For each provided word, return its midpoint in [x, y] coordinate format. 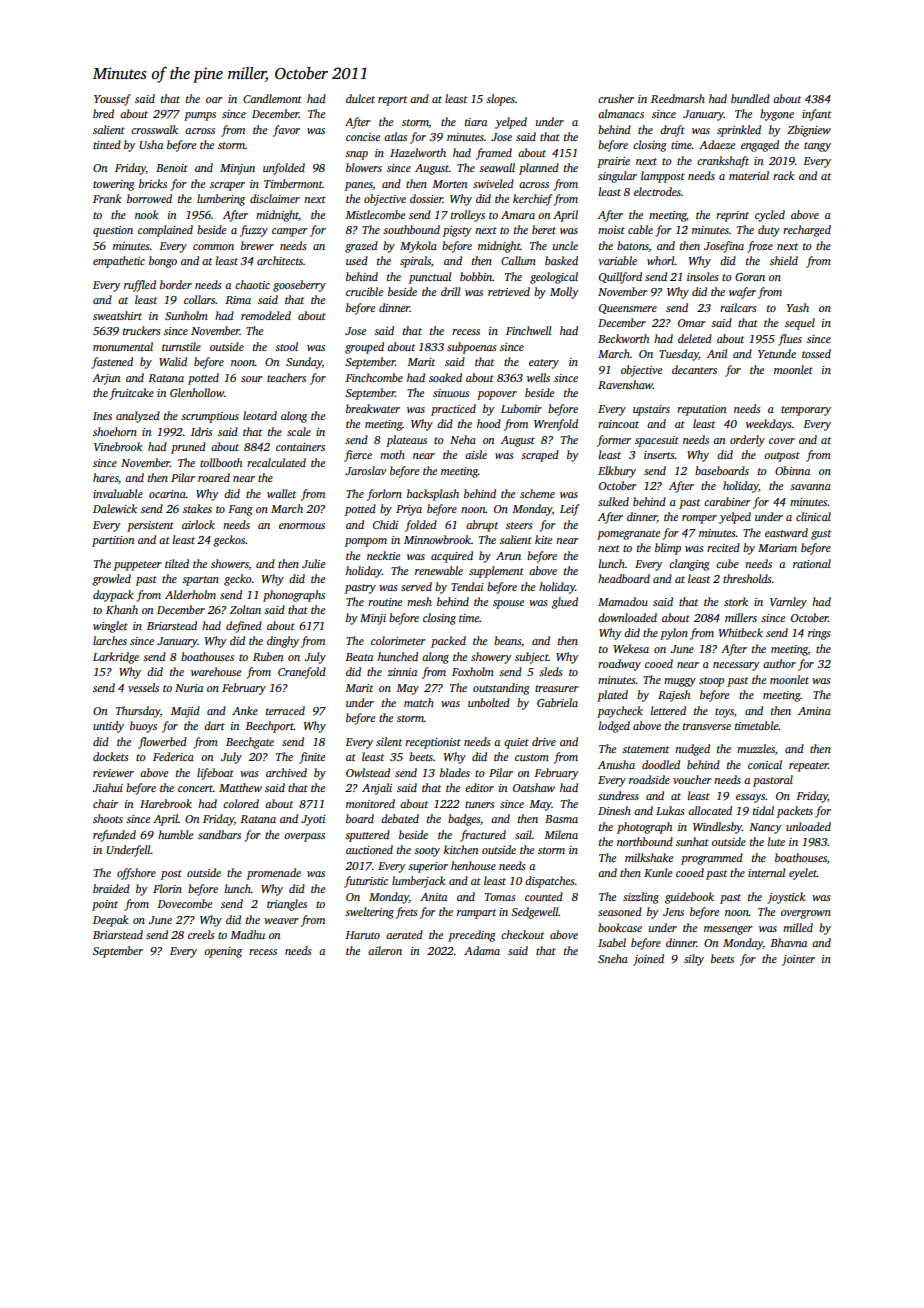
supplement [496, 572]
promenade [274, 874]
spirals [415, 262]
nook [146, 214]
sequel [800, 324]
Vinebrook [118, 446]
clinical [813, 516]
